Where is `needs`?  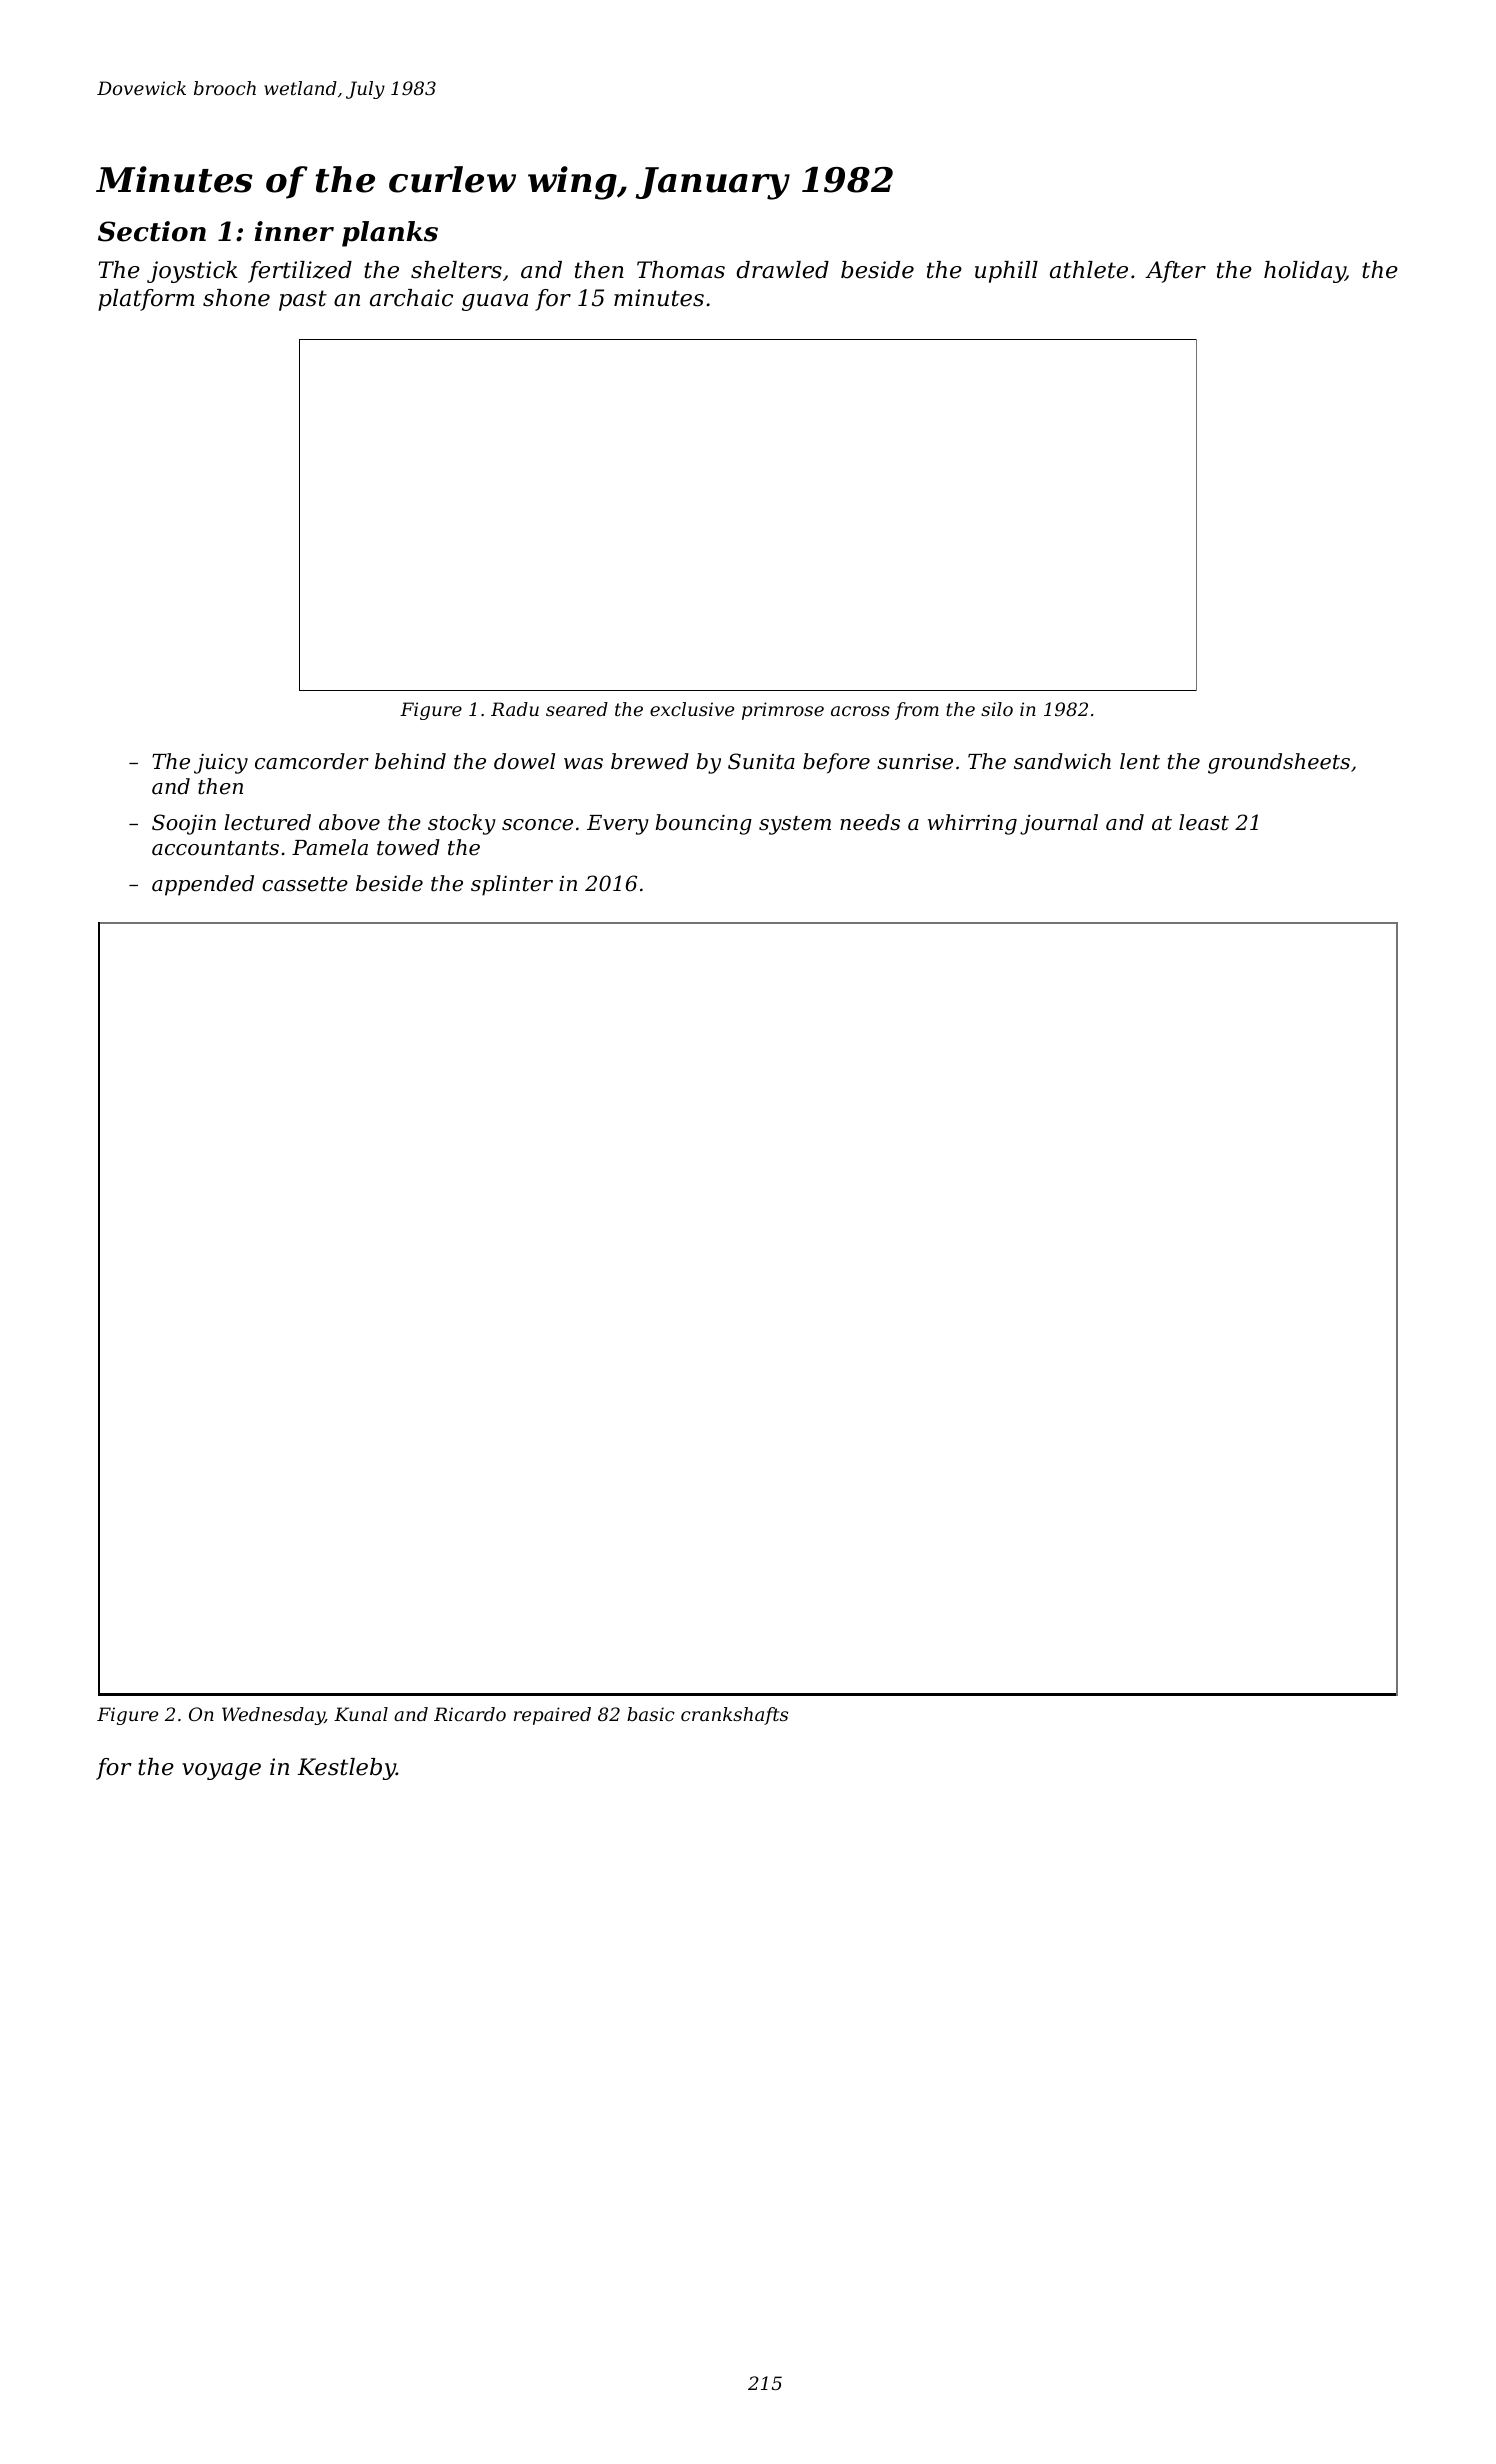
needs is located at coordinates (870, 822).
